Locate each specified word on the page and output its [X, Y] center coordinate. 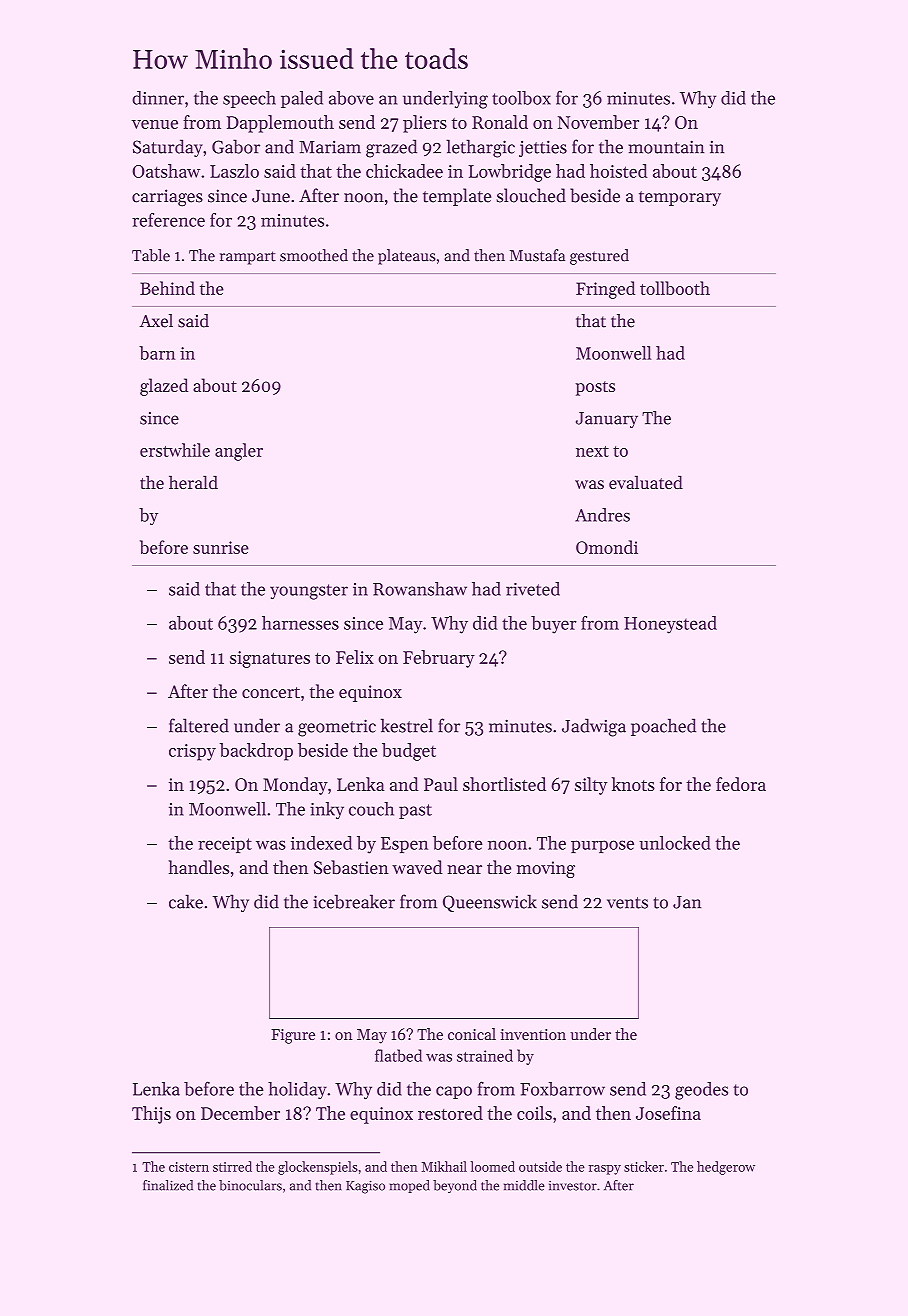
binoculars [250, 1185]
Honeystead [670, 625]
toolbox [521, 98]
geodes [701, 1091]
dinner [158, 98]
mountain [666, 147]
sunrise [221, 547]
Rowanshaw [420, 589]
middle [524, 1185]
